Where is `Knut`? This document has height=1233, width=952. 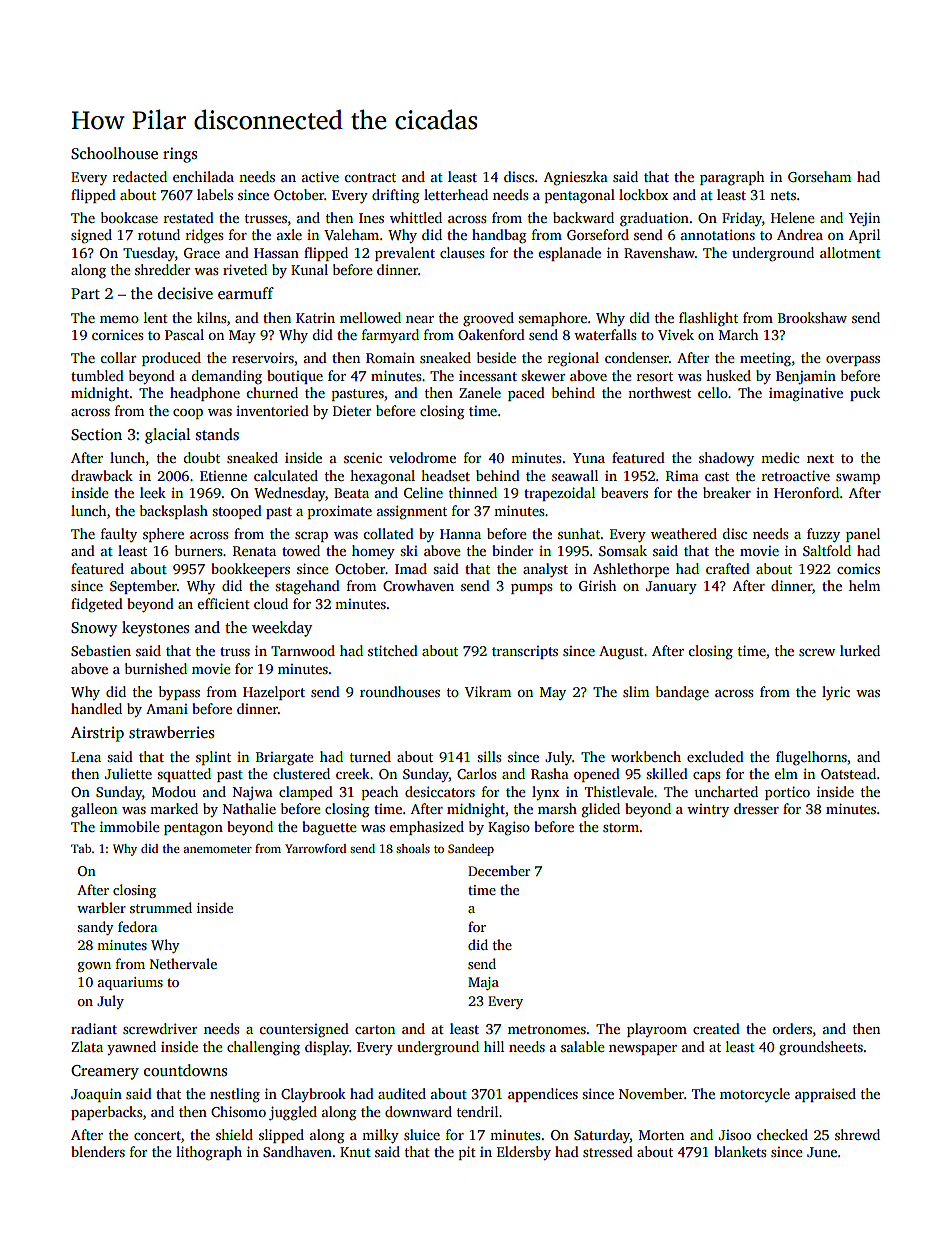 Knut is located at coordinates (355, 1152).
